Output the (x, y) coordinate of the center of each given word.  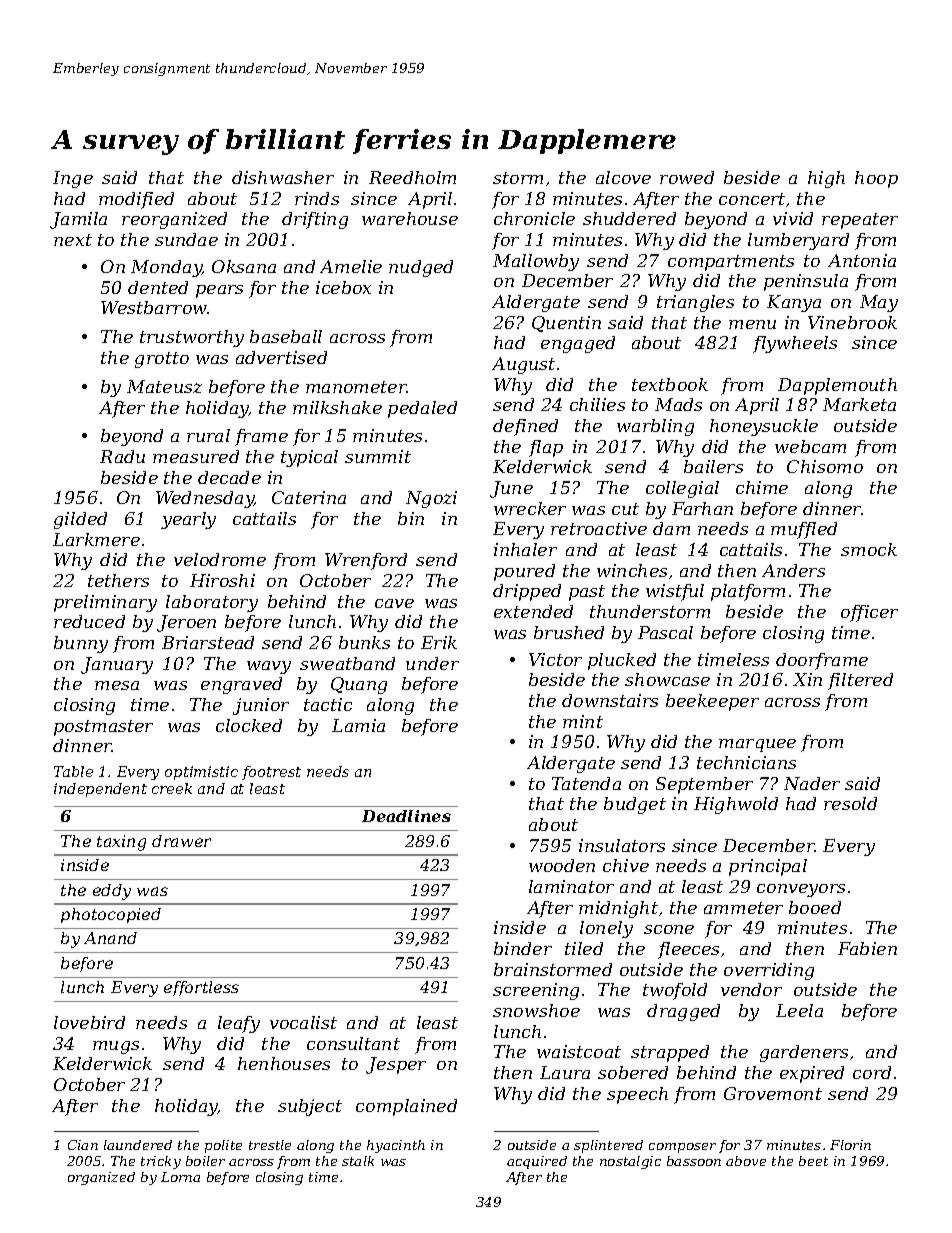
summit (378, 456)
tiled (584, 948)
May (879, 303)
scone (669, 929)
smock (869, 549)
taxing (121, 843)
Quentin (566, 324)
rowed (687, 177)
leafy (239, 1024)
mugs (116, 1047)
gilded (80, 520)
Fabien (867, 948)
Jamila (78, 220)
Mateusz (164, 386)
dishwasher (283, 177)
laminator (571, 886)
